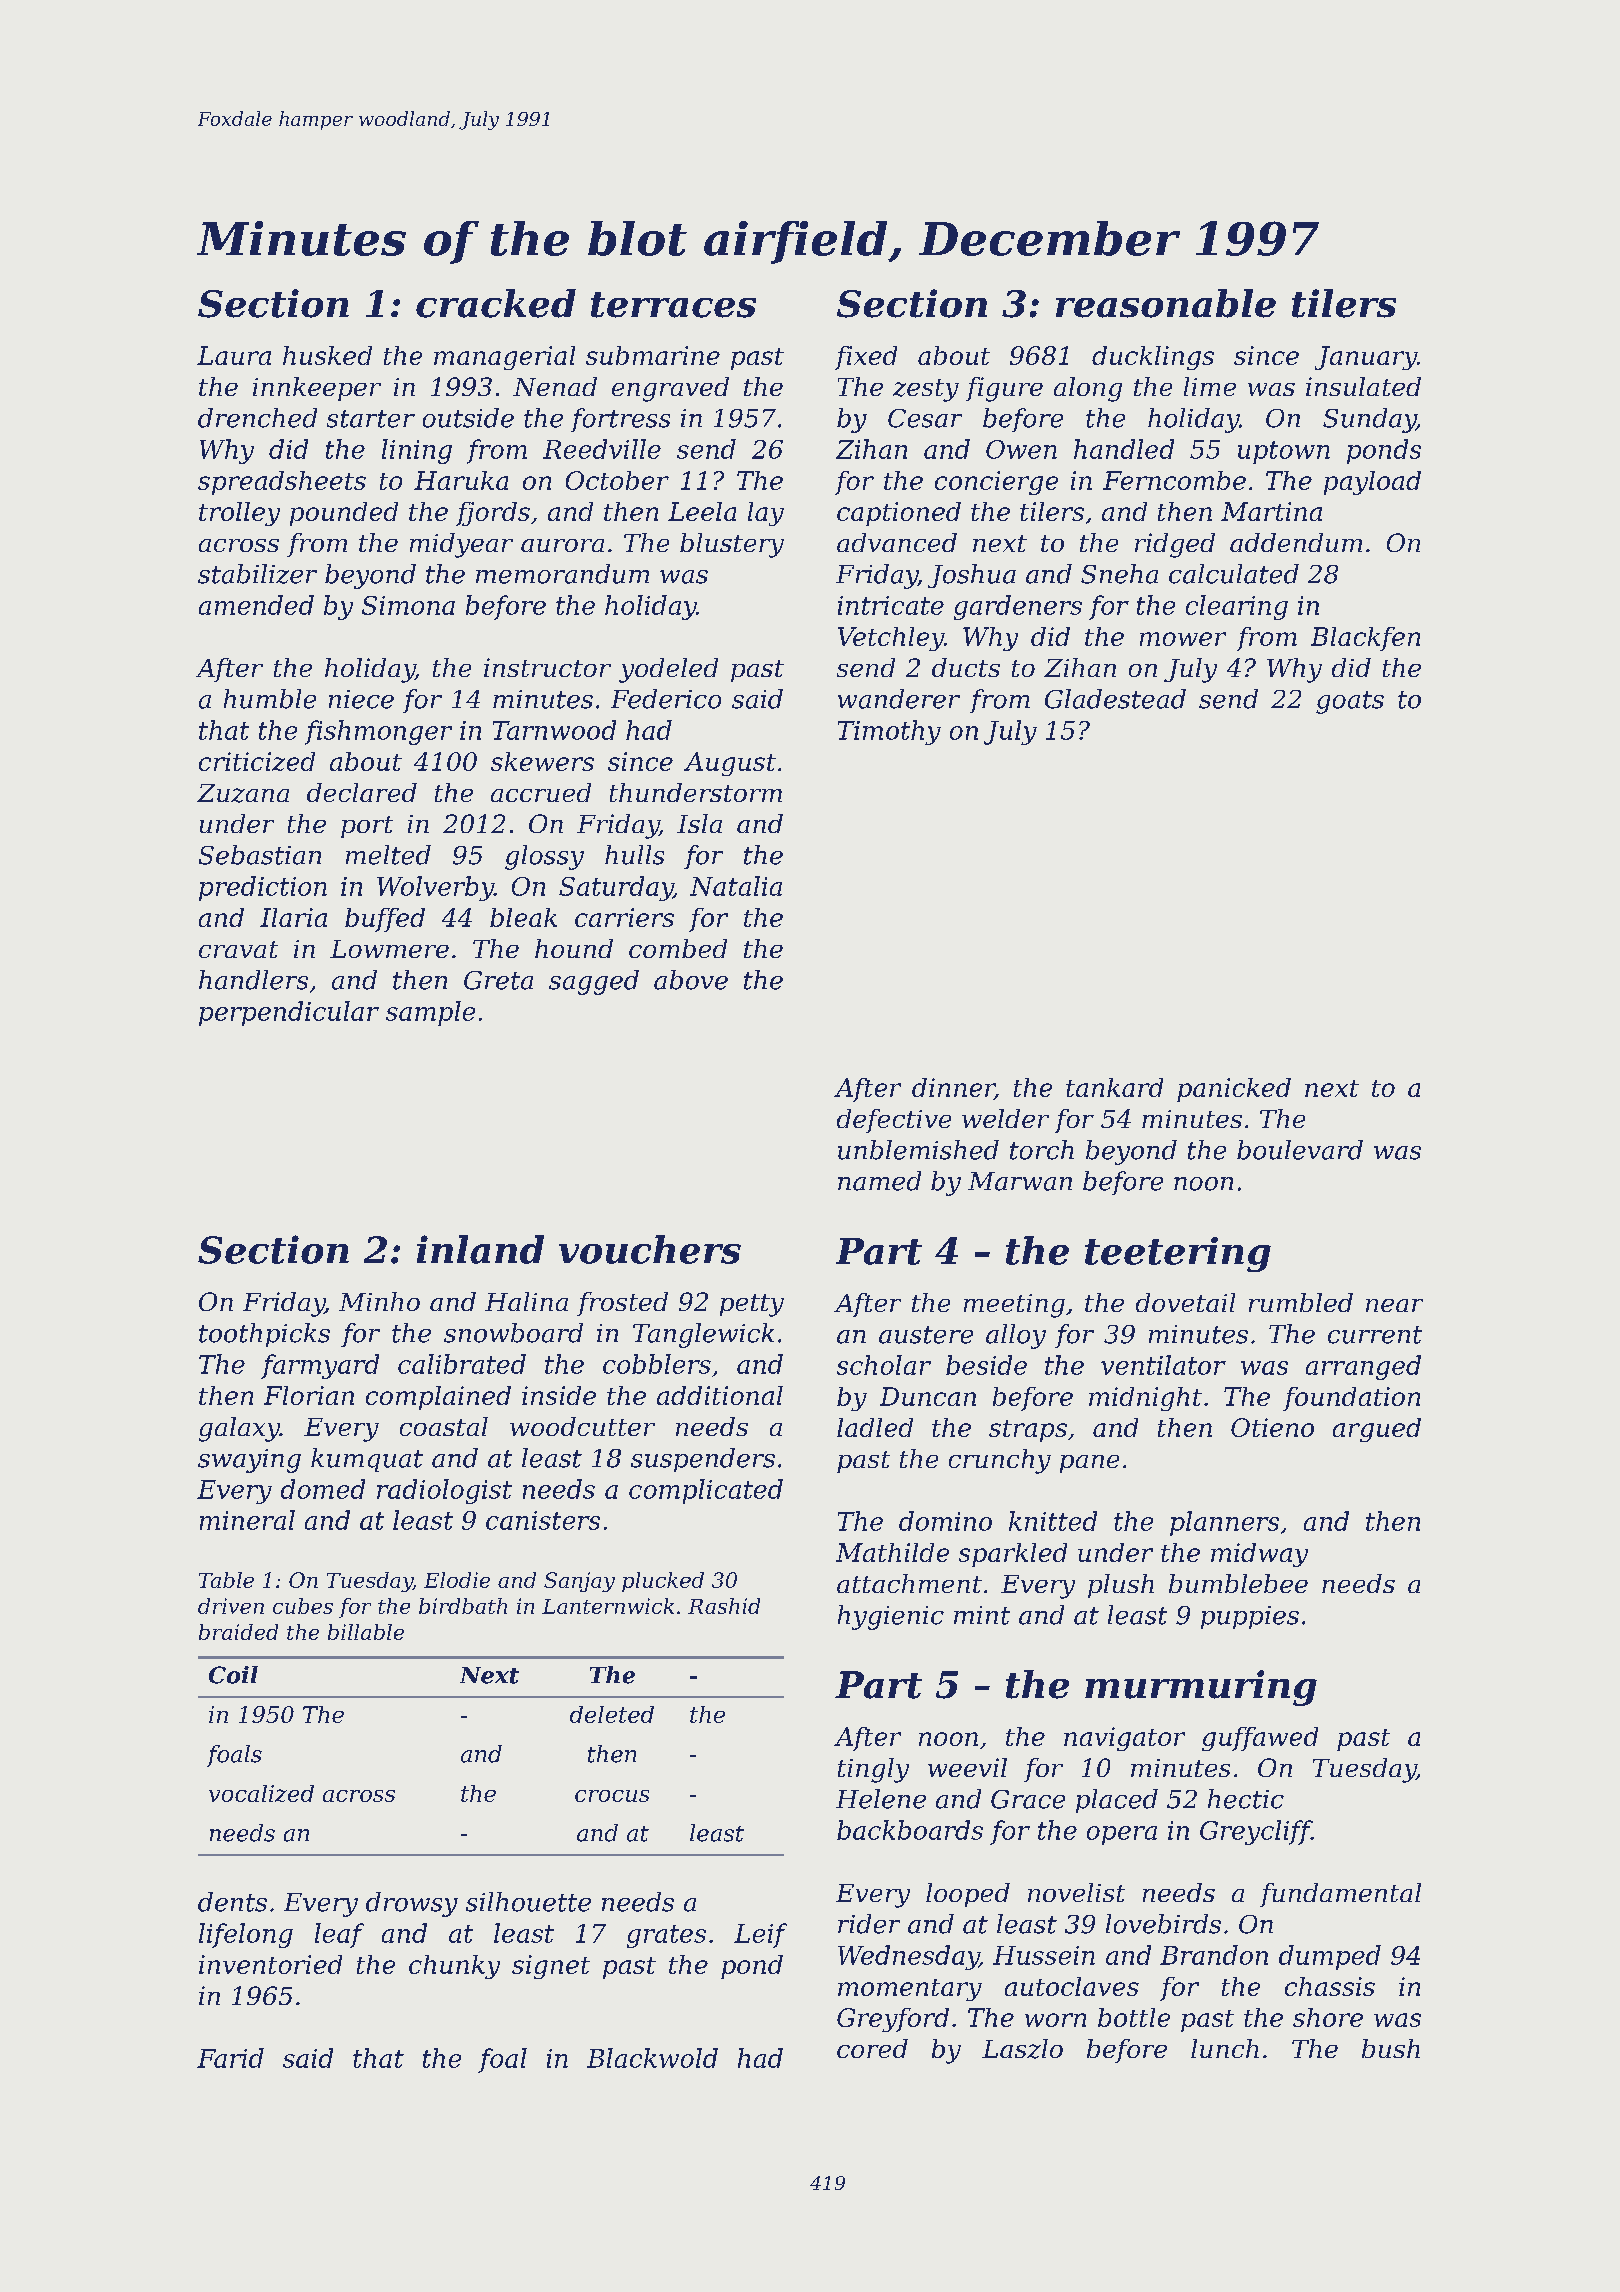 This image has height=2292, width=1620. I want to click on accrued, so click(541, 792).
